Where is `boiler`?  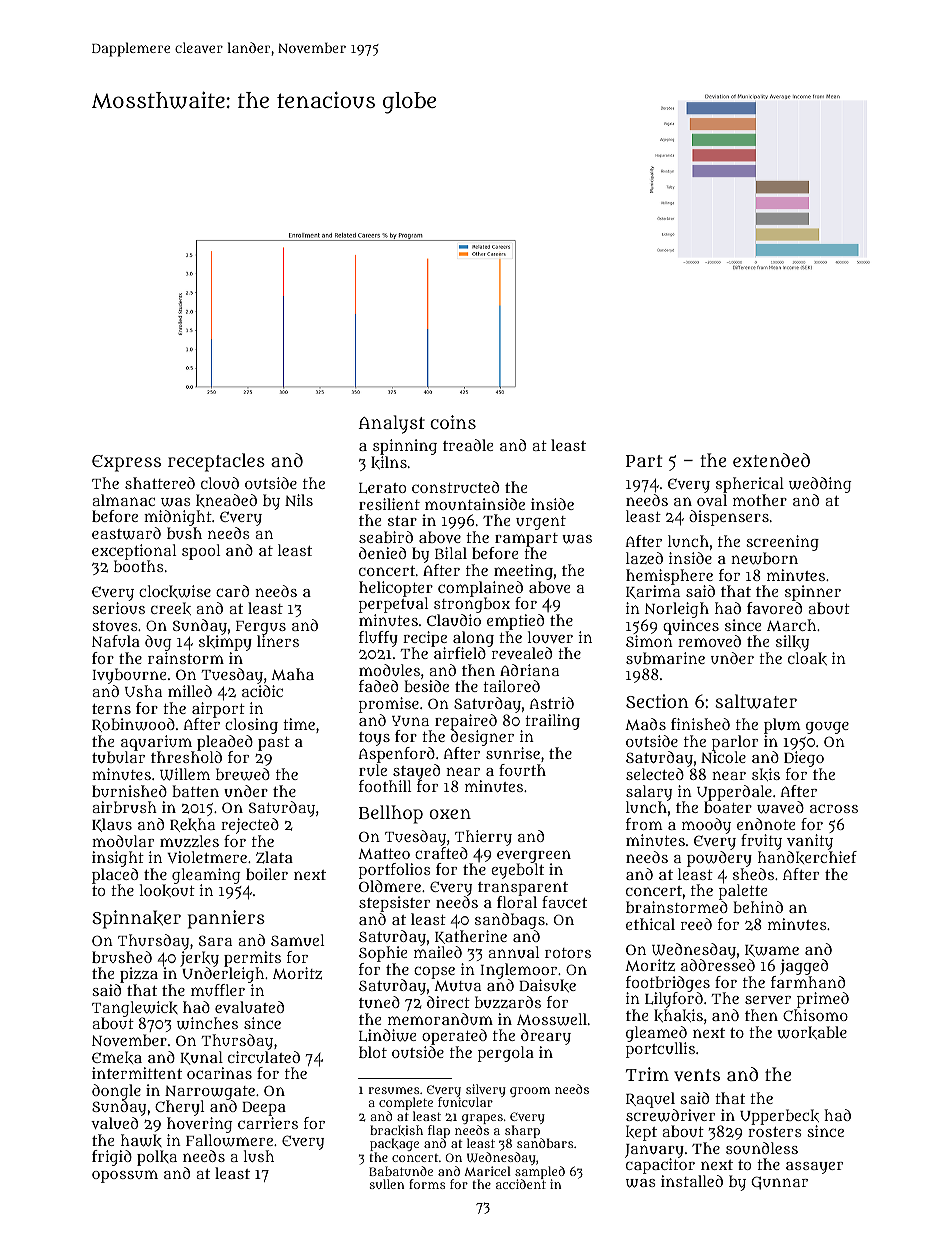
boiler is located at coordinates (267, 874).
